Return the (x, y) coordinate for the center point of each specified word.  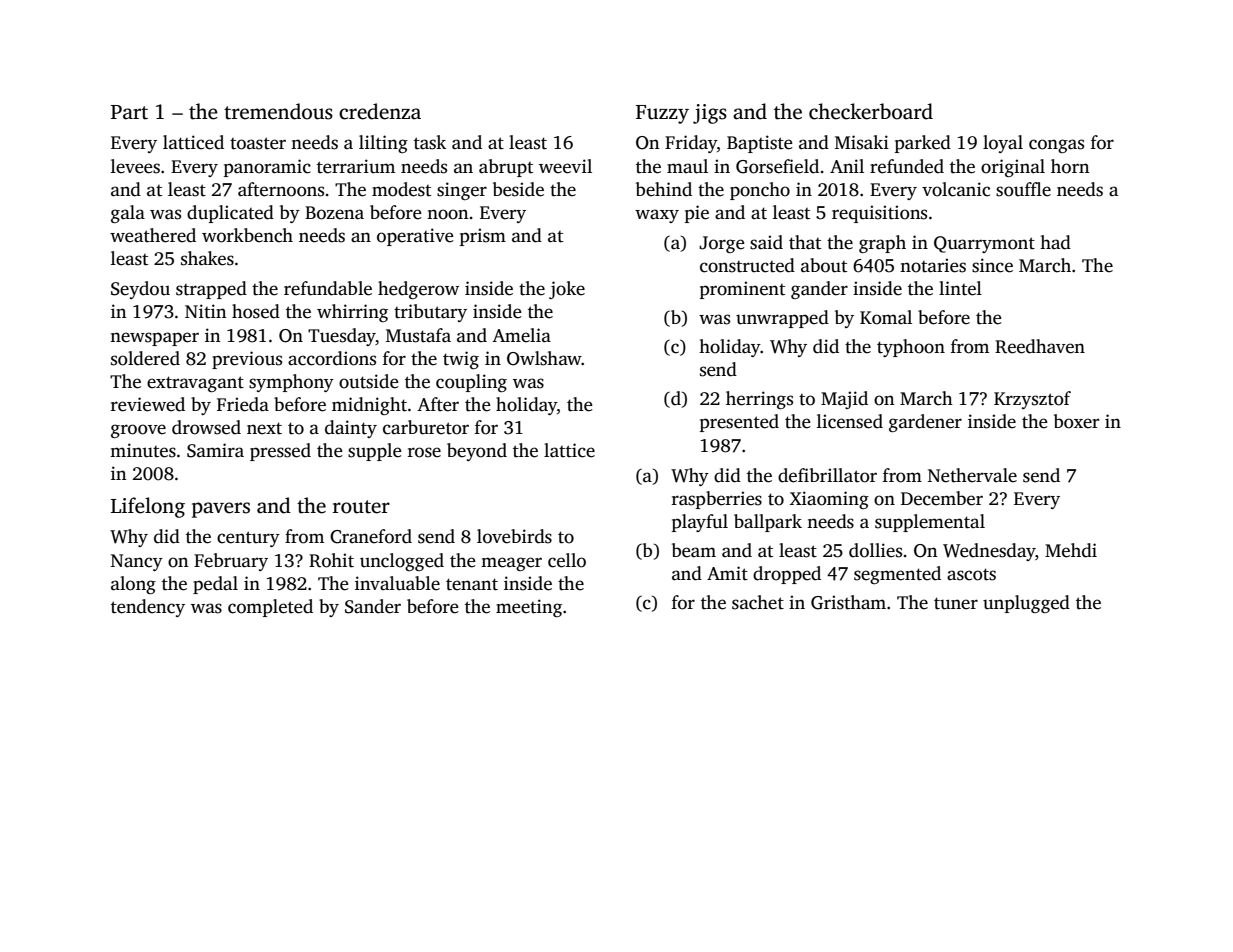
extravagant (195, 384)
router (361, 507)
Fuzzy (662, 114)
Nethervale (972, 475)
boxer (1076, 421)
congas (1056, 146)
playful (700, 523)
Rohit (331, 560)
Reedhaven (1040, 346)
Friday (691, 144)
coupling (471, 383)
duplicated (230, 214)
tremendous (278, 111)
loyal (1003, 144)
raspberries (717, 500)
